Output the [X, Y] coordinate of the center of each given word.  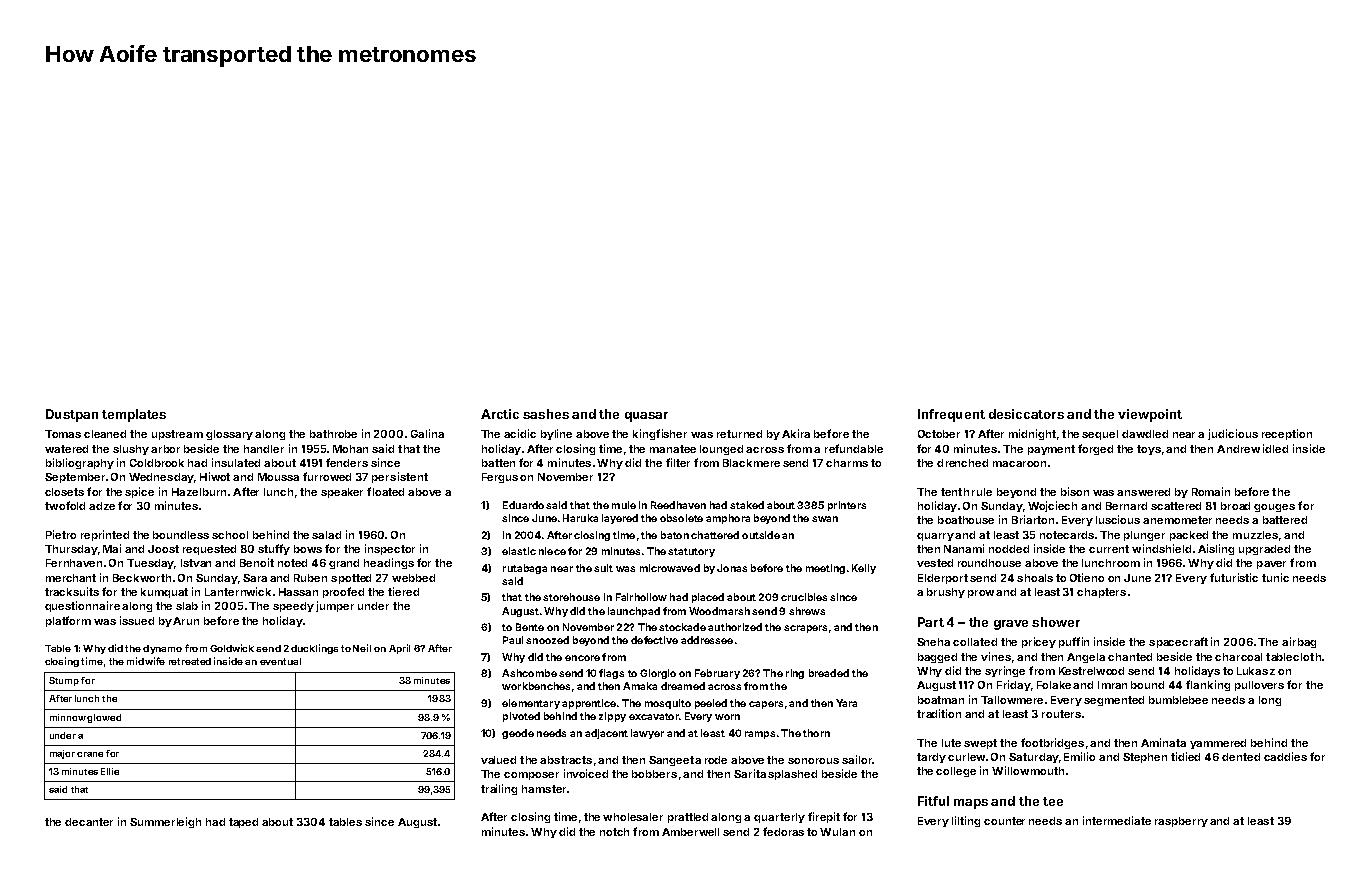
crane [90, 754]
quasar [646, 417]
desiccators [1026, 414]
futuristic [1234, 577]
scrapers [805, 629]
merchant [71, 578]
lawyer [647, 734]
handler [264, 449]
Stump [64, 681]
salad [326, 535]
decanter [89, 822]
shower [1056, 622]
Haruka [580, 518]
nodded [1009, 549]
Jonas [732, 568]
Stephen [1145, 758]
